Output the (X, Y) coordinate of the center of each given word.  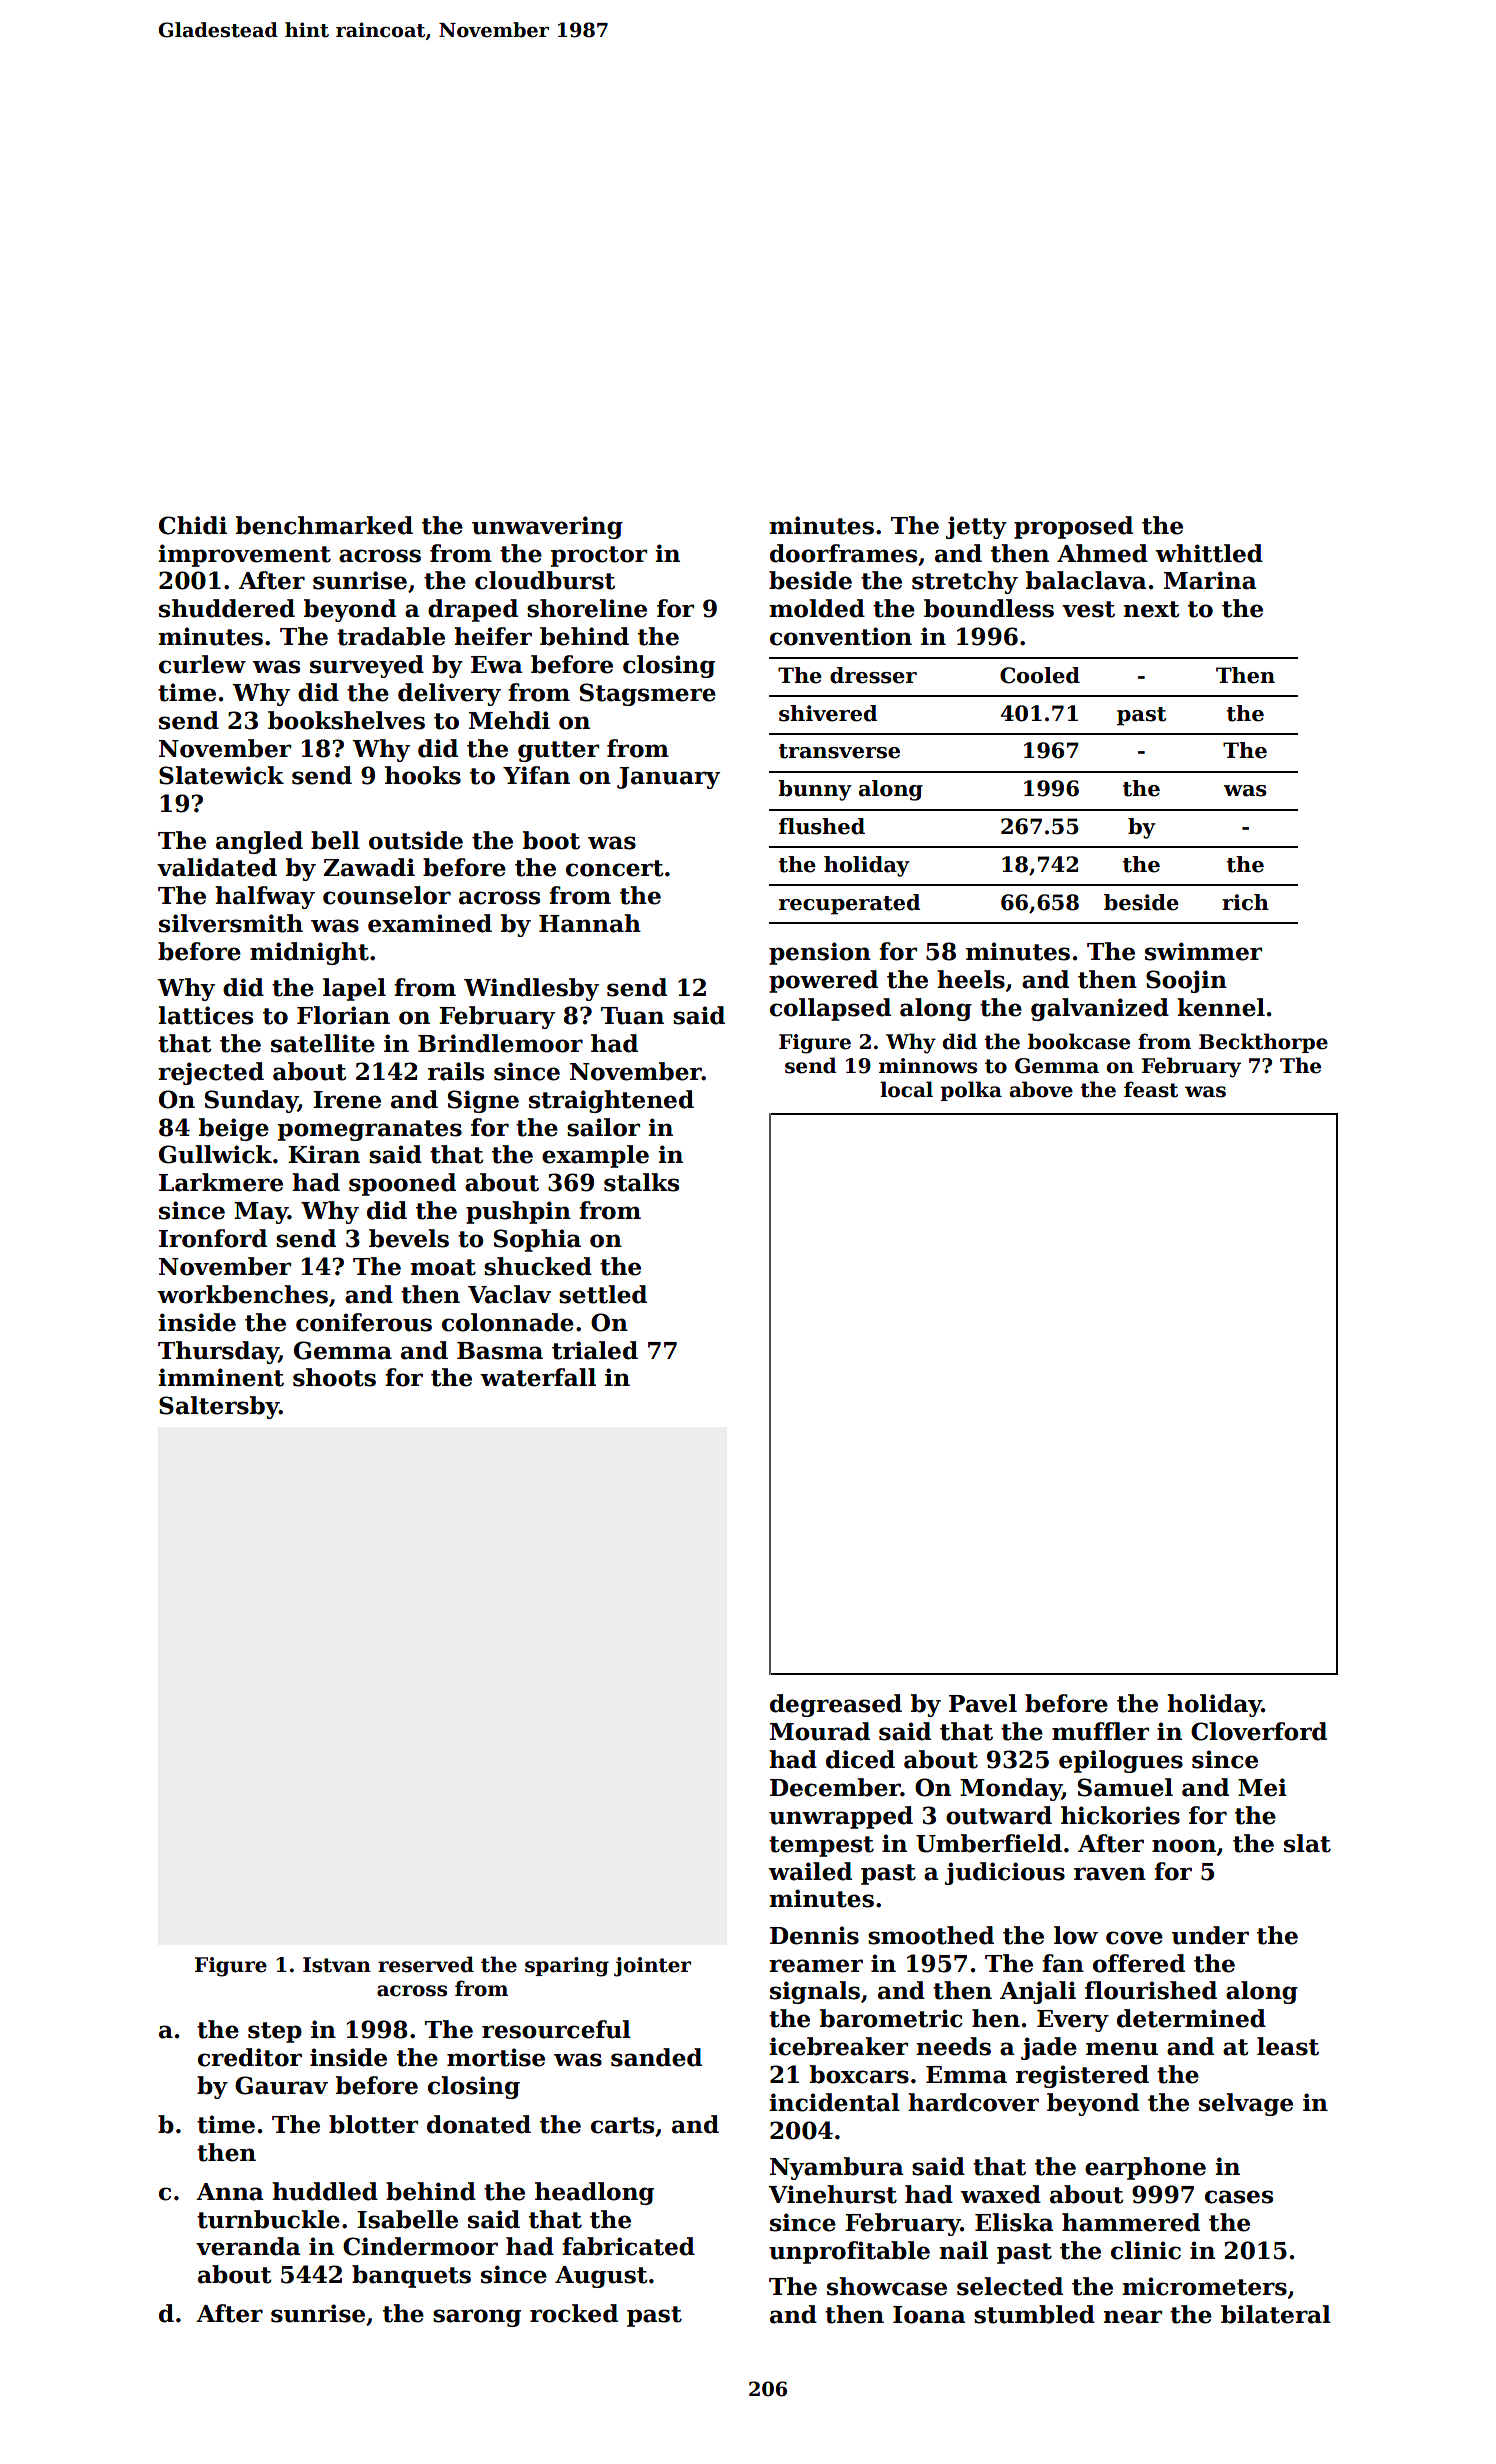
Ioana (929, 2315)
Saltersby (219, 1407)
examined (430, 923)
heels (971, 979)
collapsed (830, 1009)
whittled (1209, 553)
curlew (202, 664)
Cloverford (1259, 1731)
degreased (836, 1705)
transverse (839, 751)
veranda (248, 2246)
